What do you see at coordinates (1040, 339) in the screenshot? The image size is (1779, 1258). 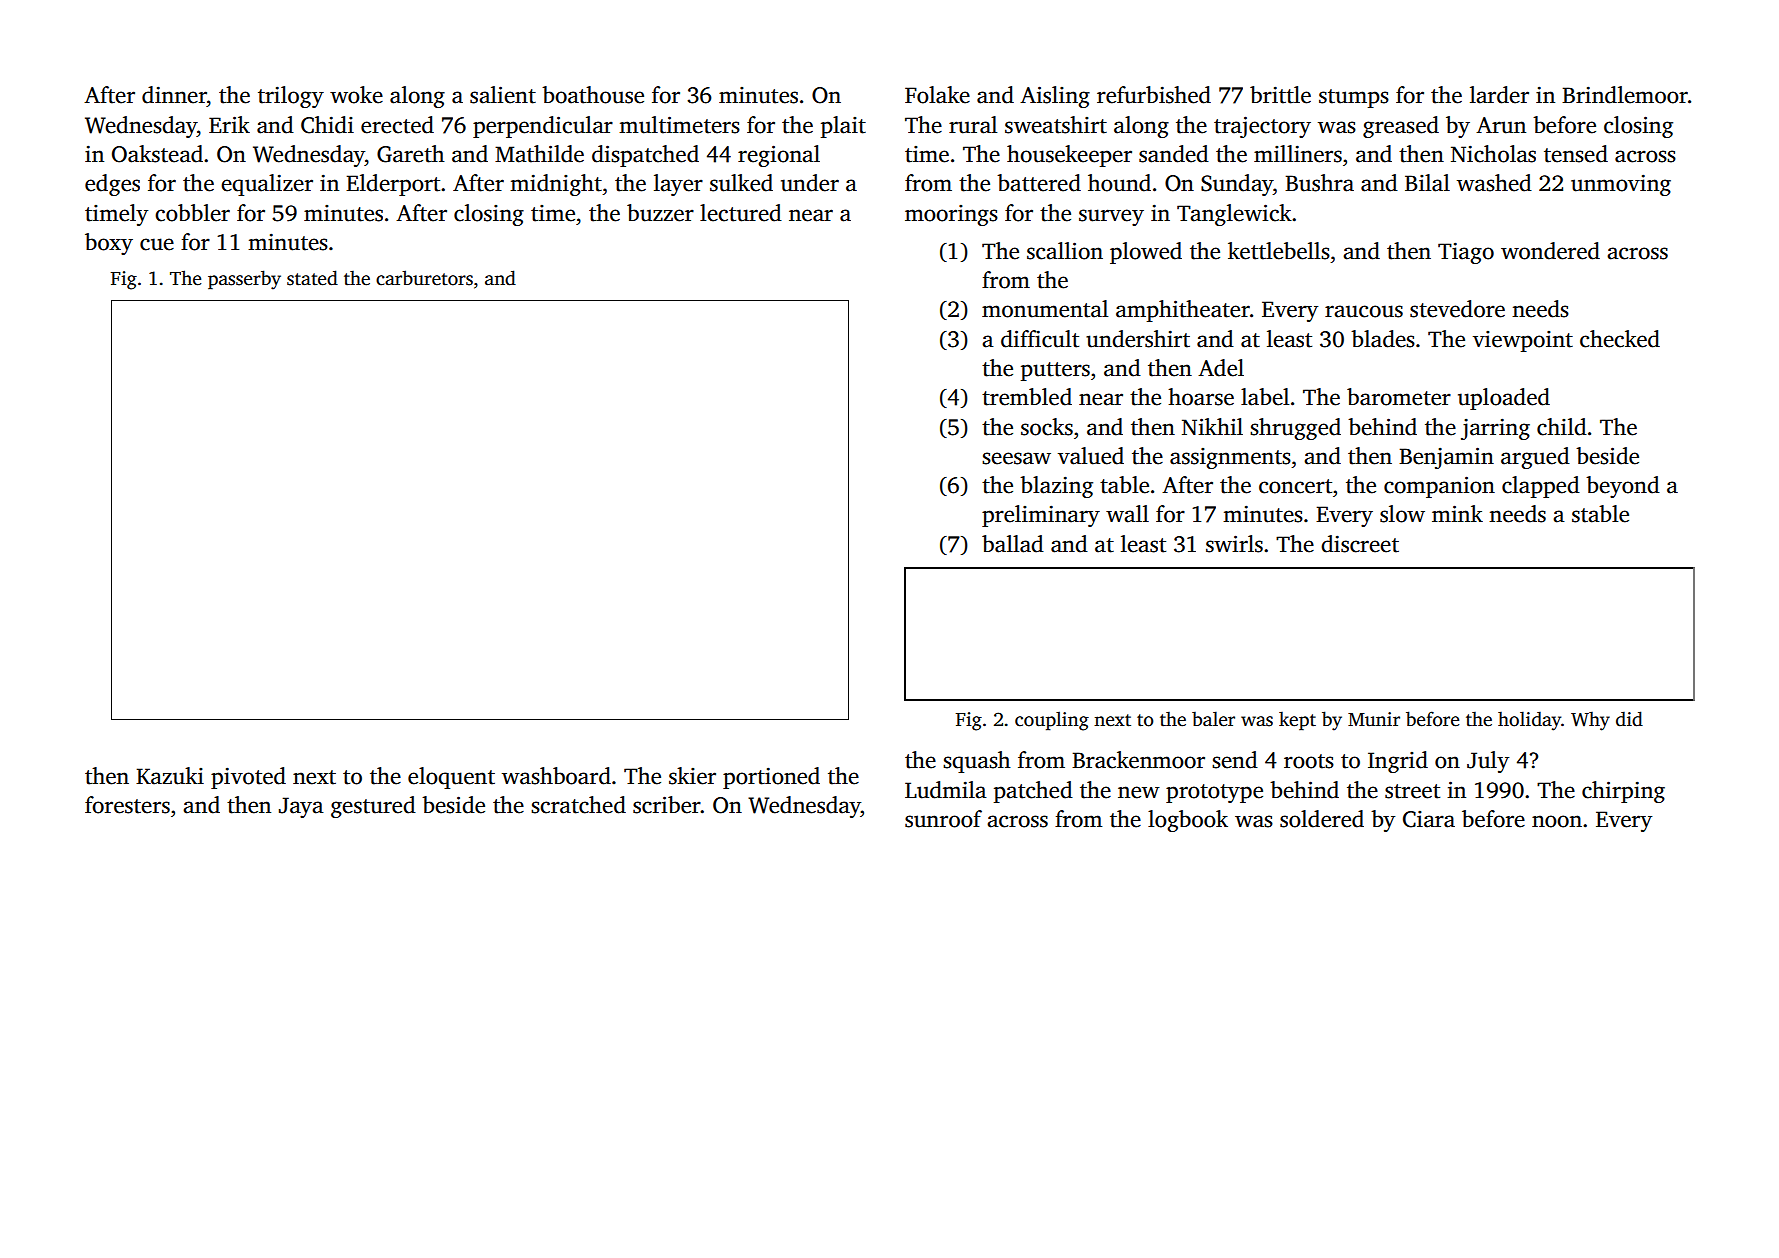 I see `difficult` at bounding box center [1040, 339].
